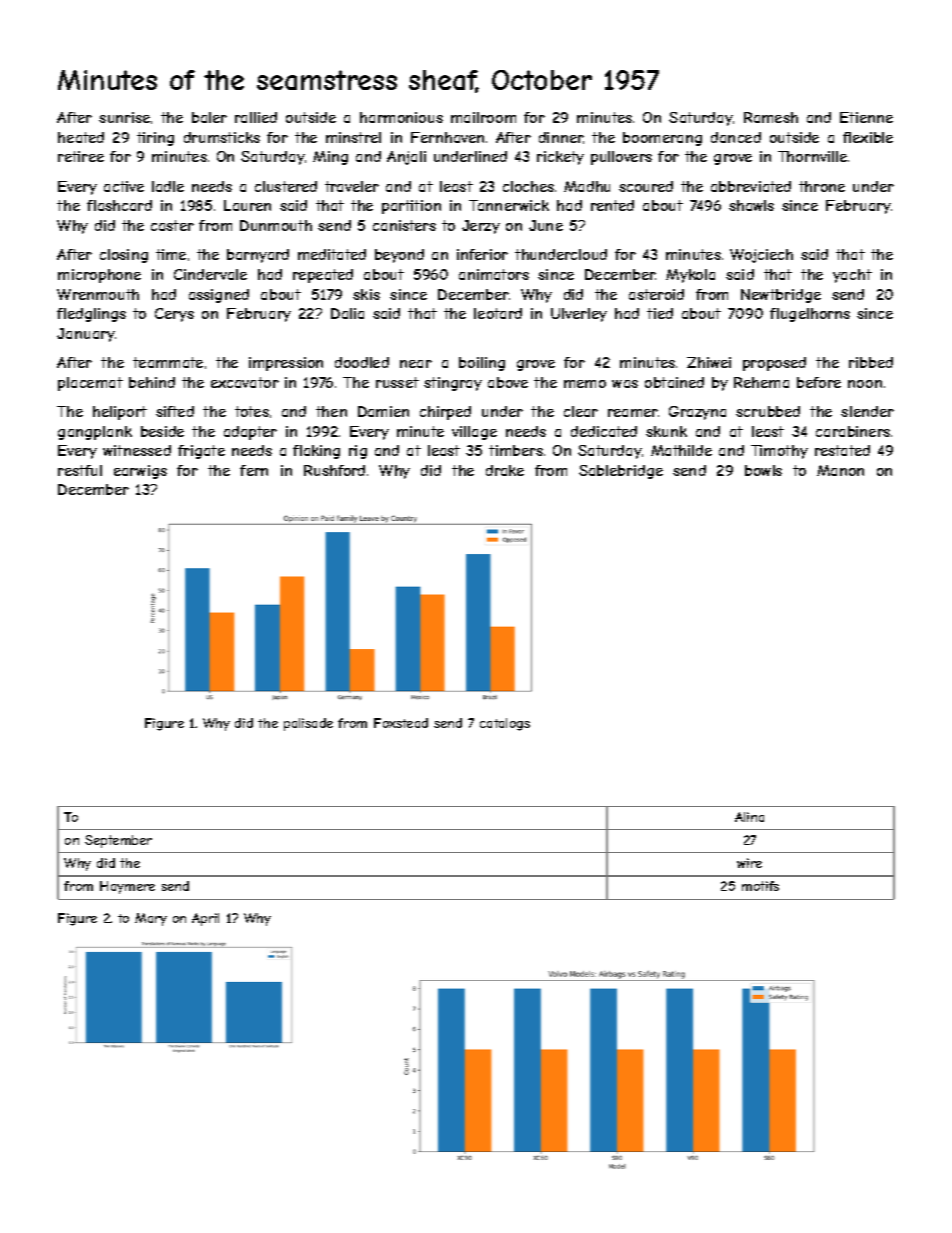 This screenshot has width=952, height=1233. Describe the element at coordinates (662, 139) in the screenshot. I see `boomerang` at that location.
